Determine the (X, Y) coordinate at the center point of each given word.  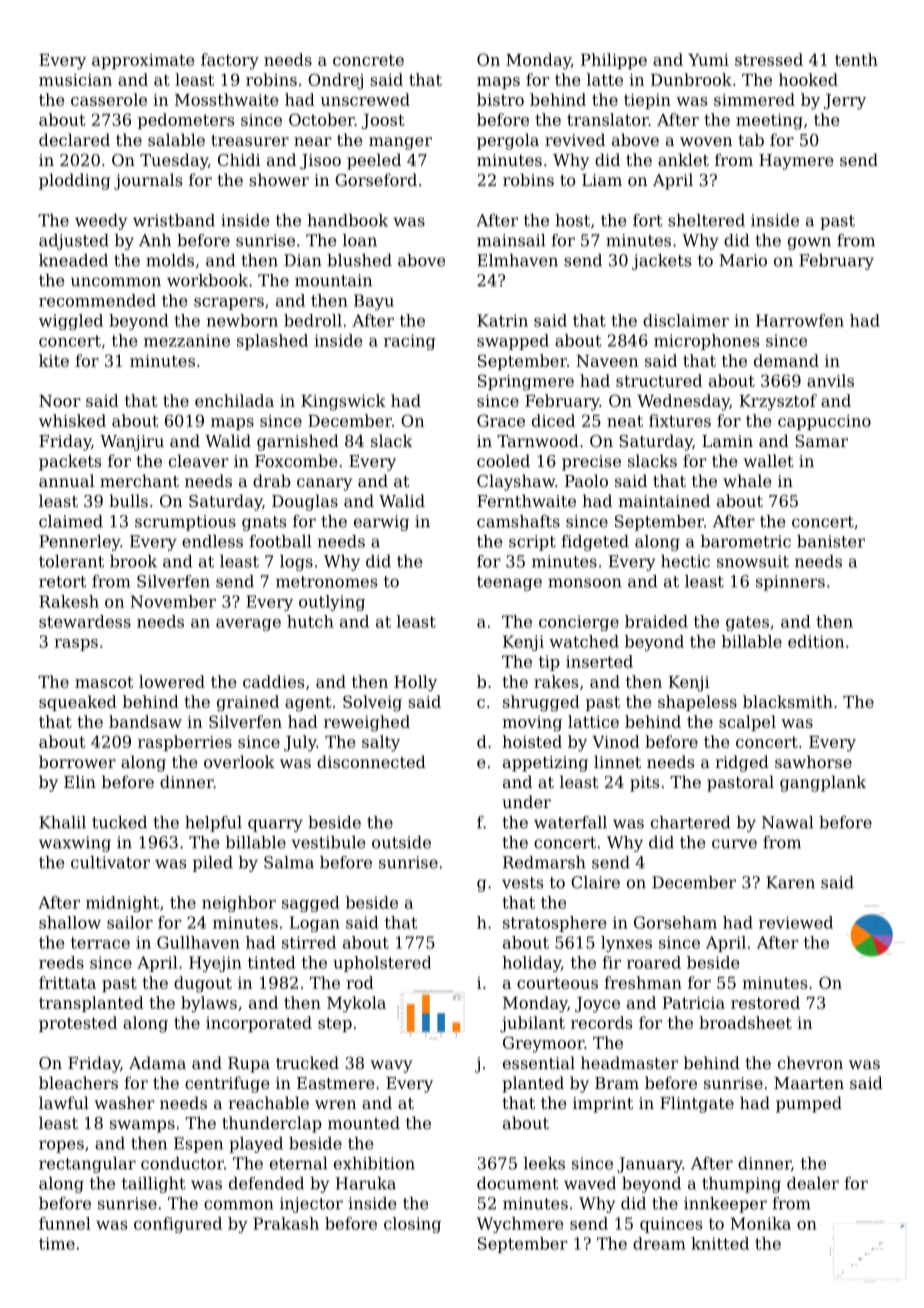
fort (648, 220)
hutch (310, 621)
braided (656, 621)
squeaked (78, 703)
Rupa (249, 1065)
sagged (310, 904)
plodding (74, 181)
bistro (500, 99)
